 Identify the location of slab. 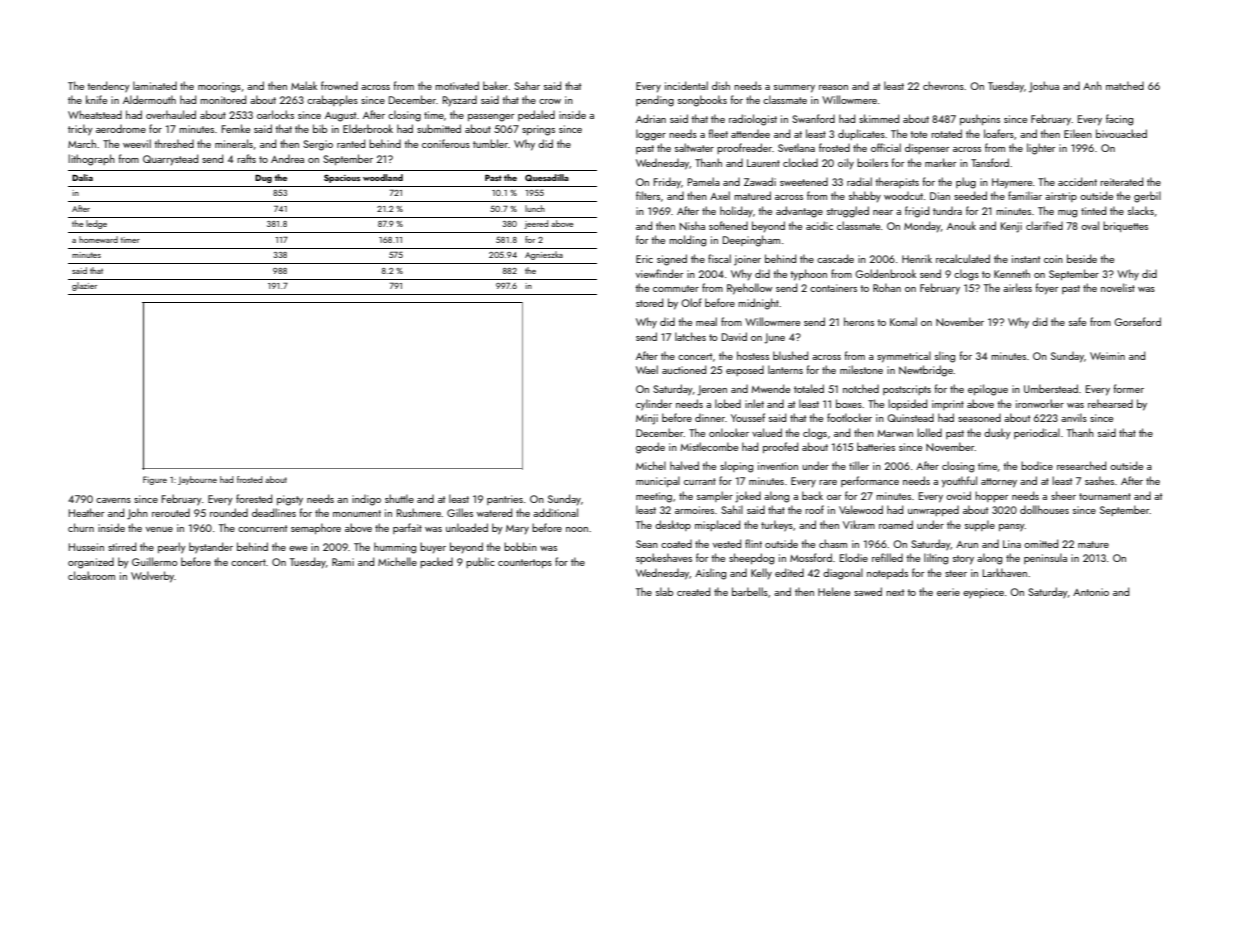
(664, 591).
